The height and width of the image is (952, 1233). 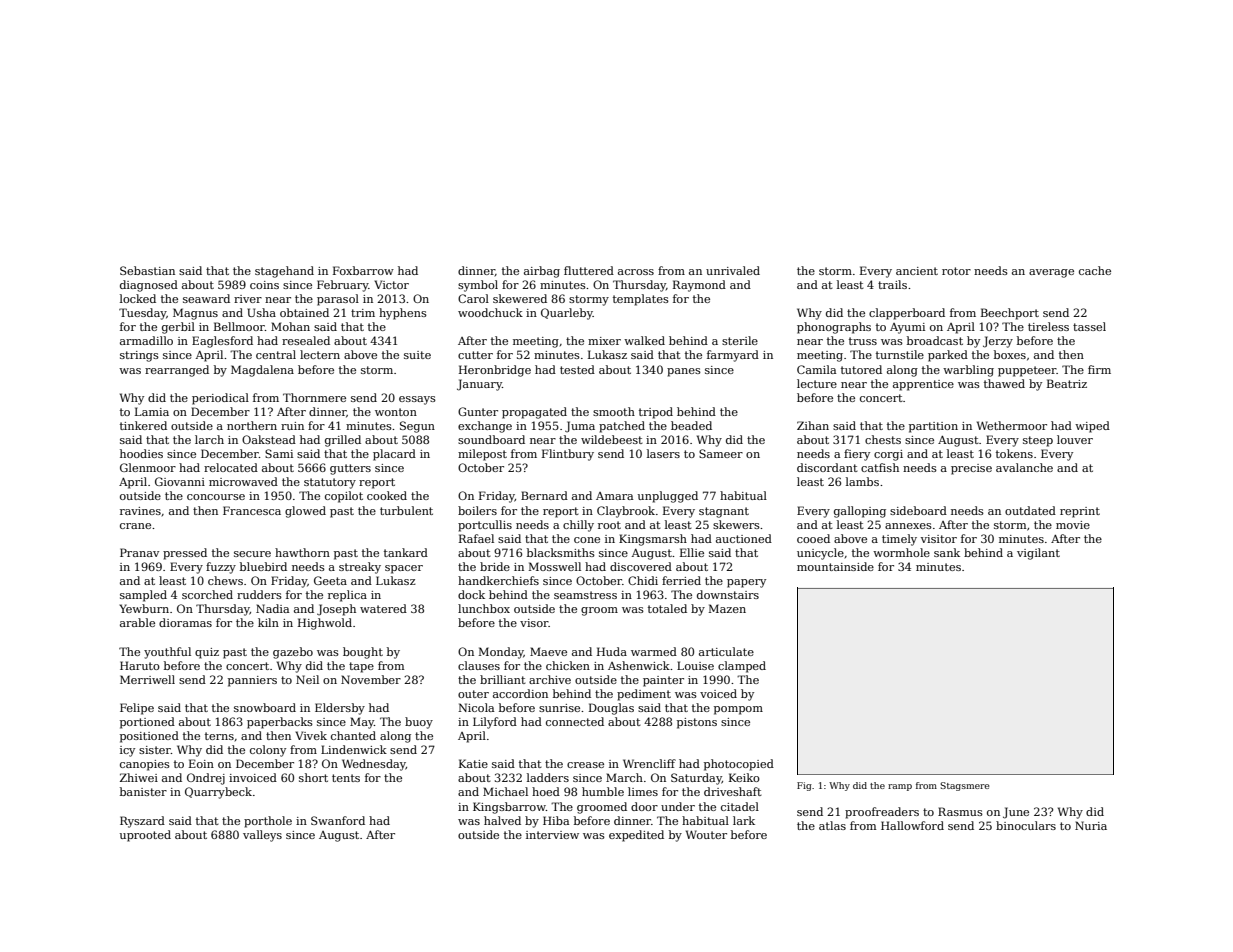 What do you see at coordinates (144, 608) in the image?
I see `Yewburn` at bounding box center [144, 608].
